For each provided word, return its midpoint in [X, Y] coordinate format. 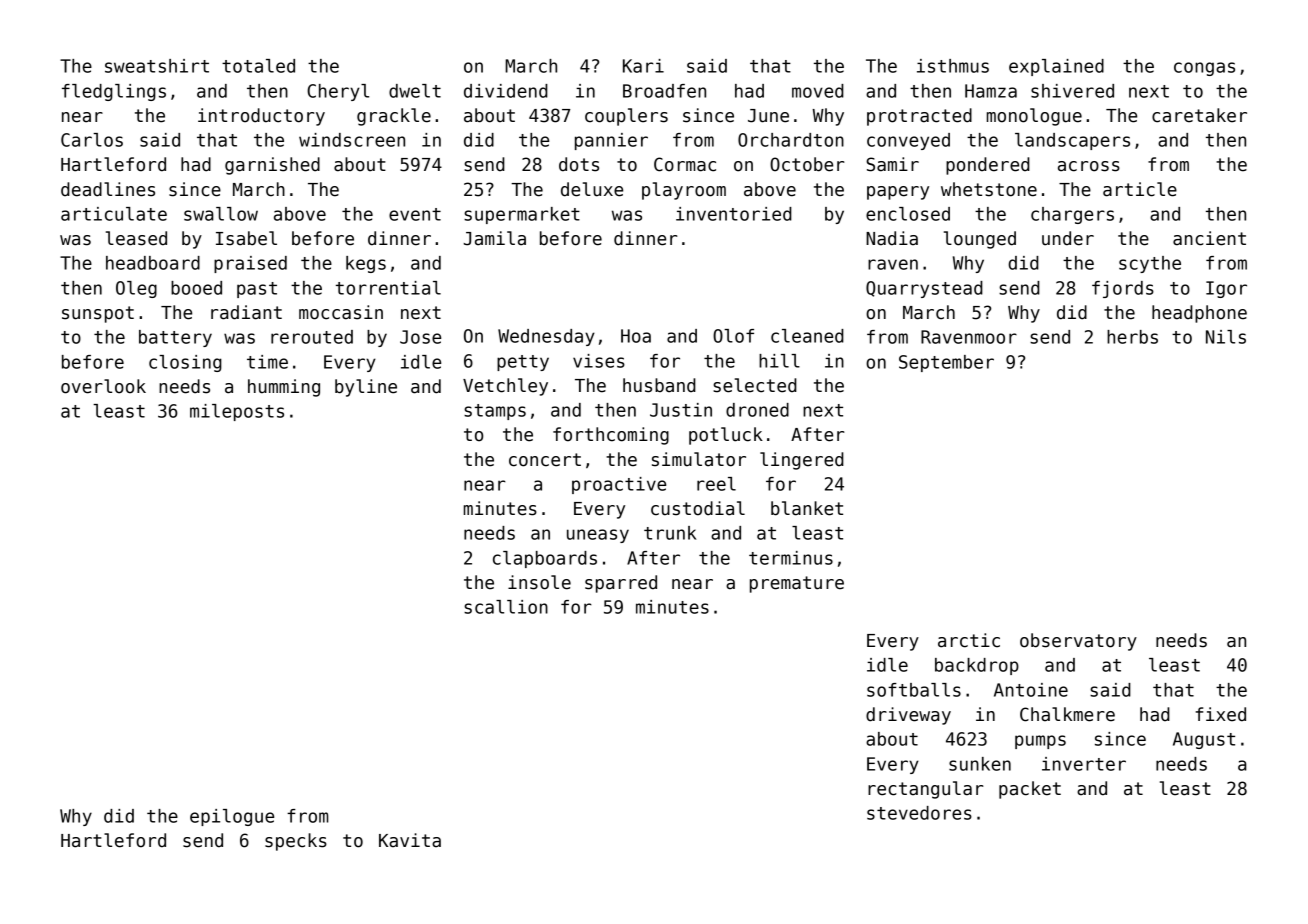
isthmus [953, 66]
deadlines [108, 189]
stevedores [919, 813]
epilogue [232, 817]
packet [1030, 790]
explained [1056, 67]
